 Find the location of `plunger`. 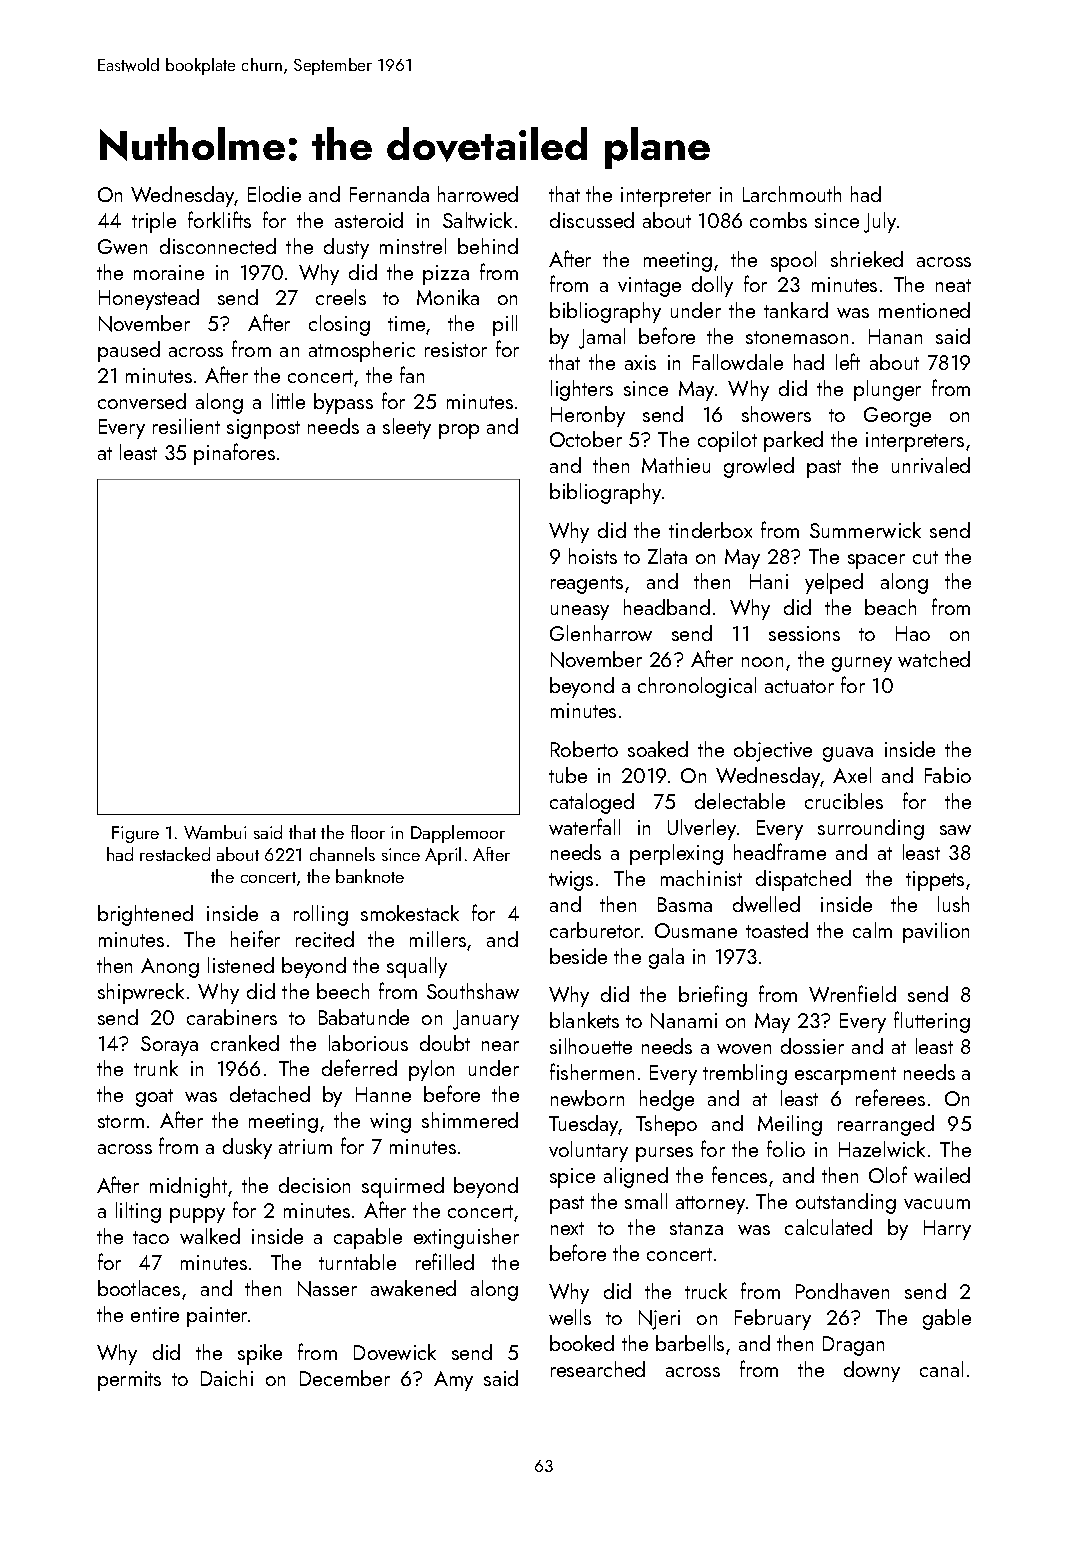

plunger is located at coordinates (887, 390).
